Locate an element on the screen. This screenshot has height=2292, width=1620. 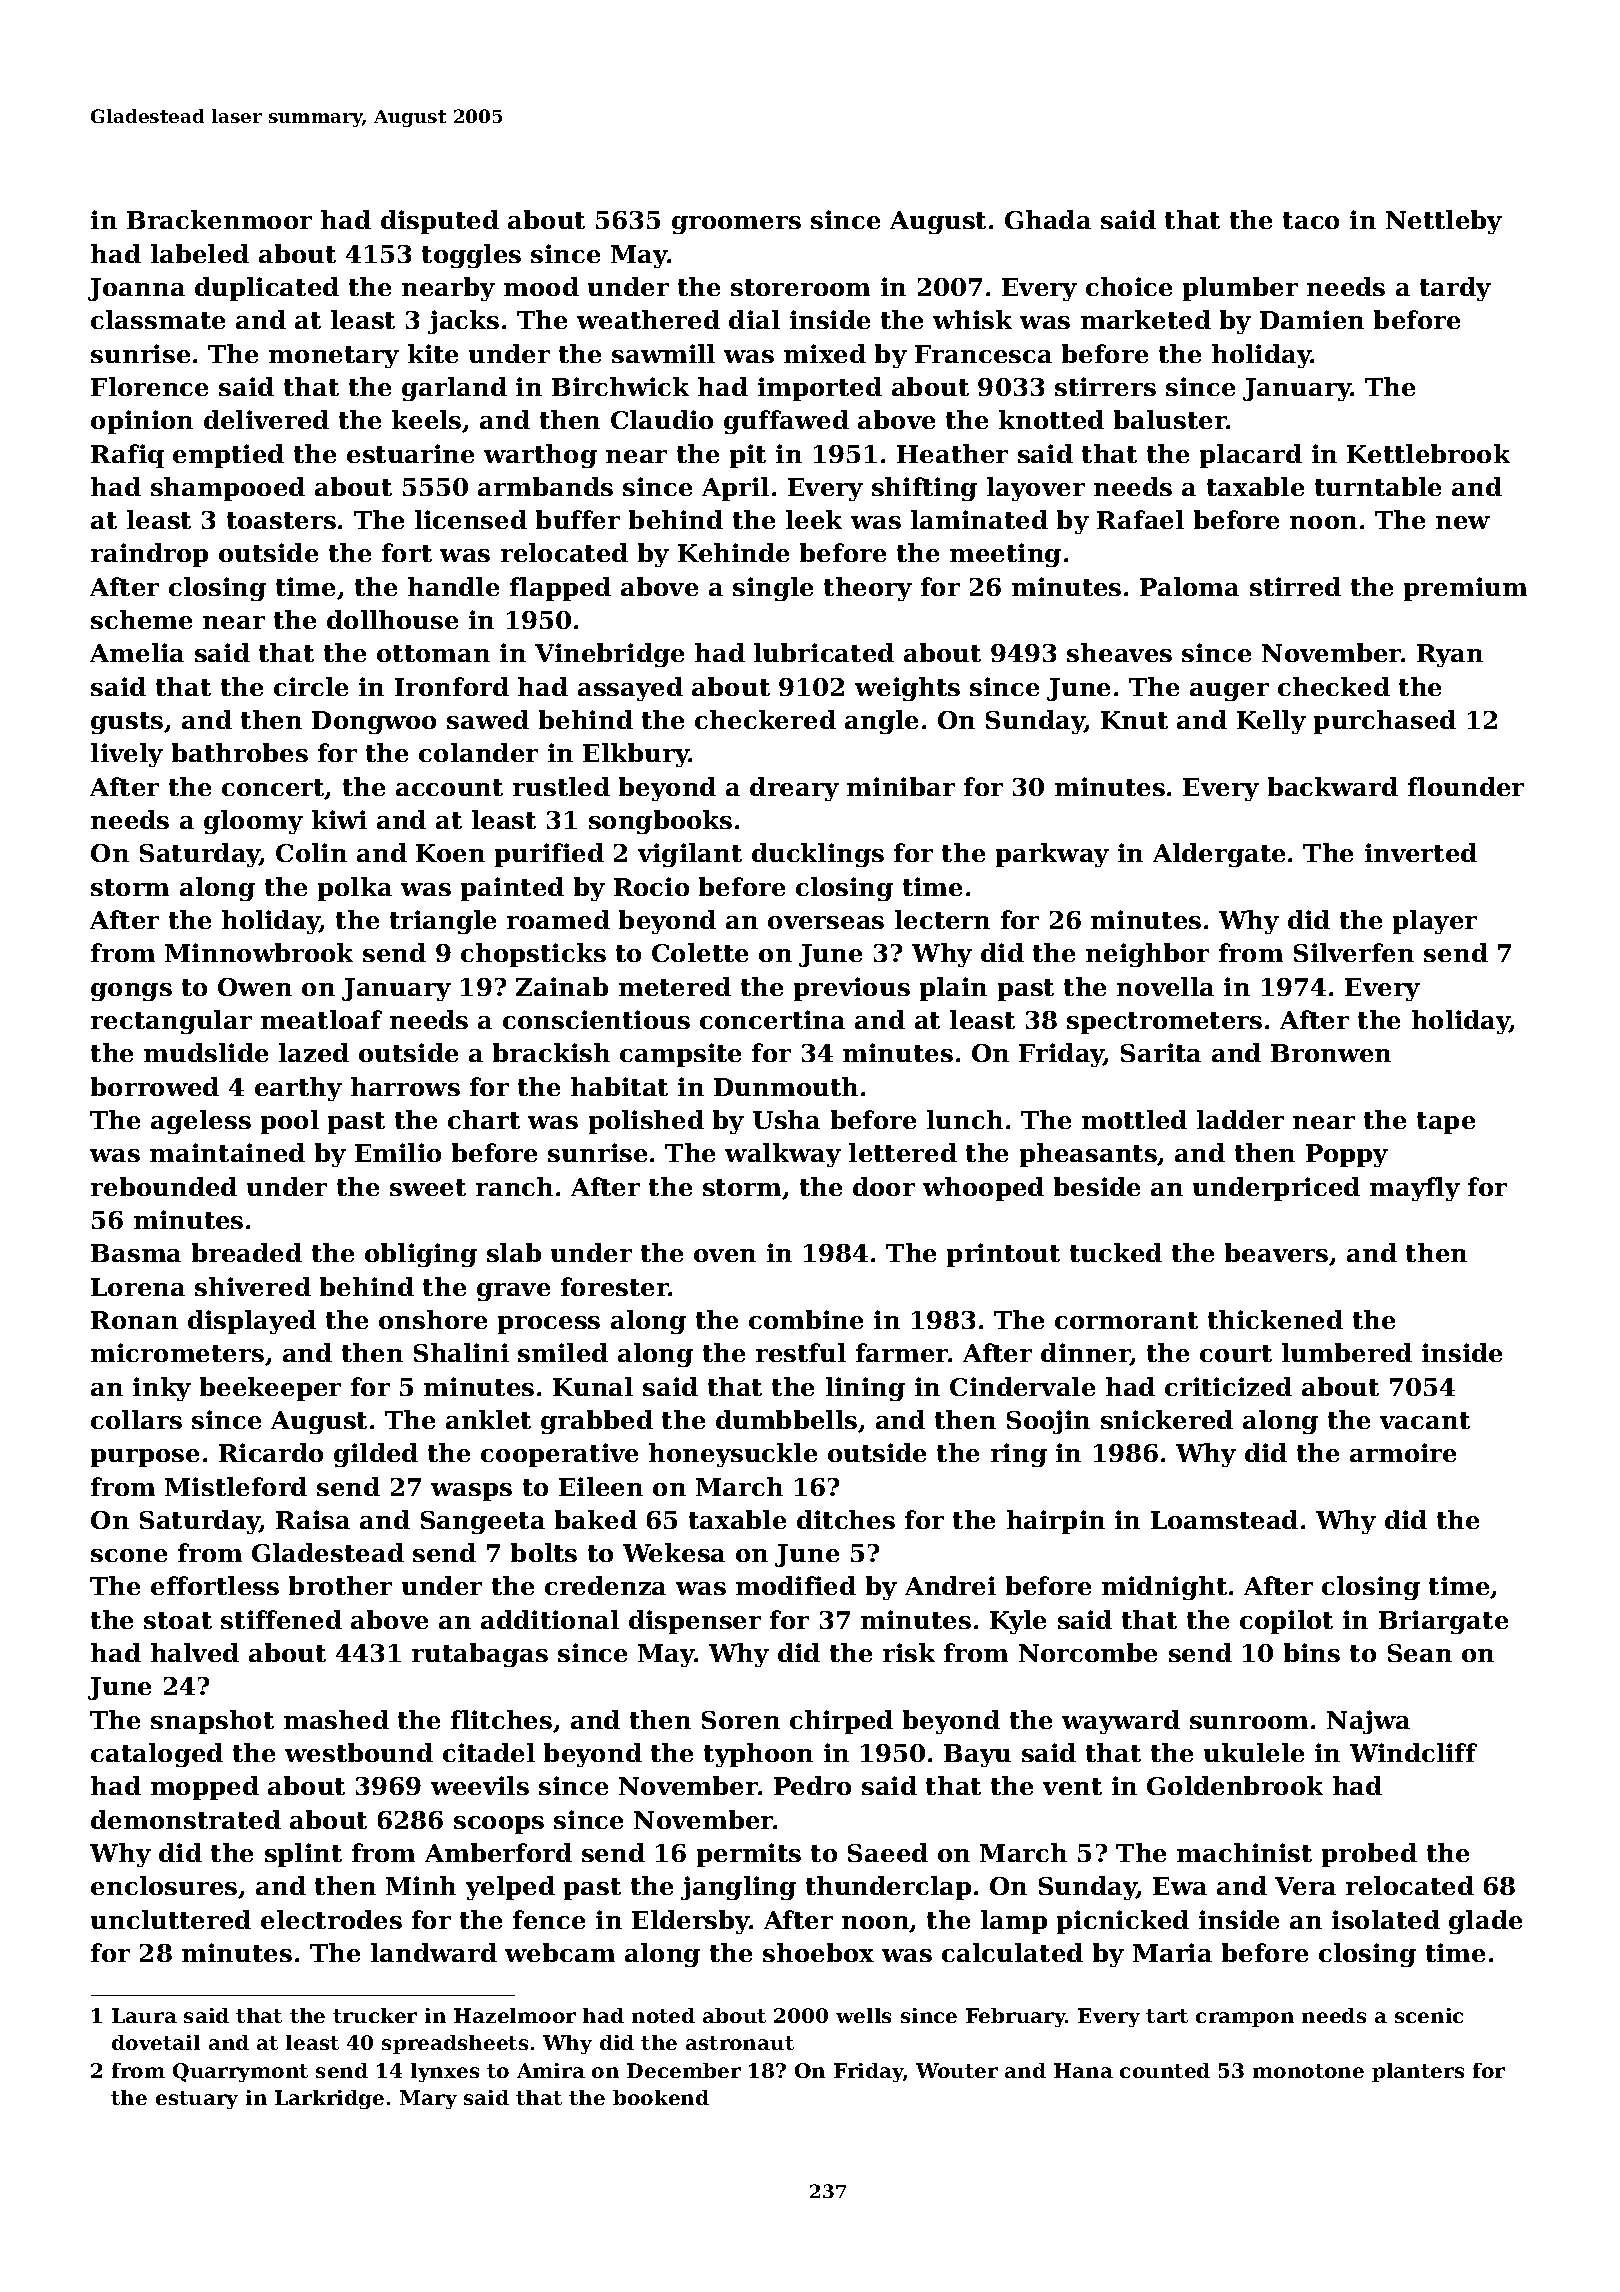
meatloaf is located at coordinates (321, 1019).
